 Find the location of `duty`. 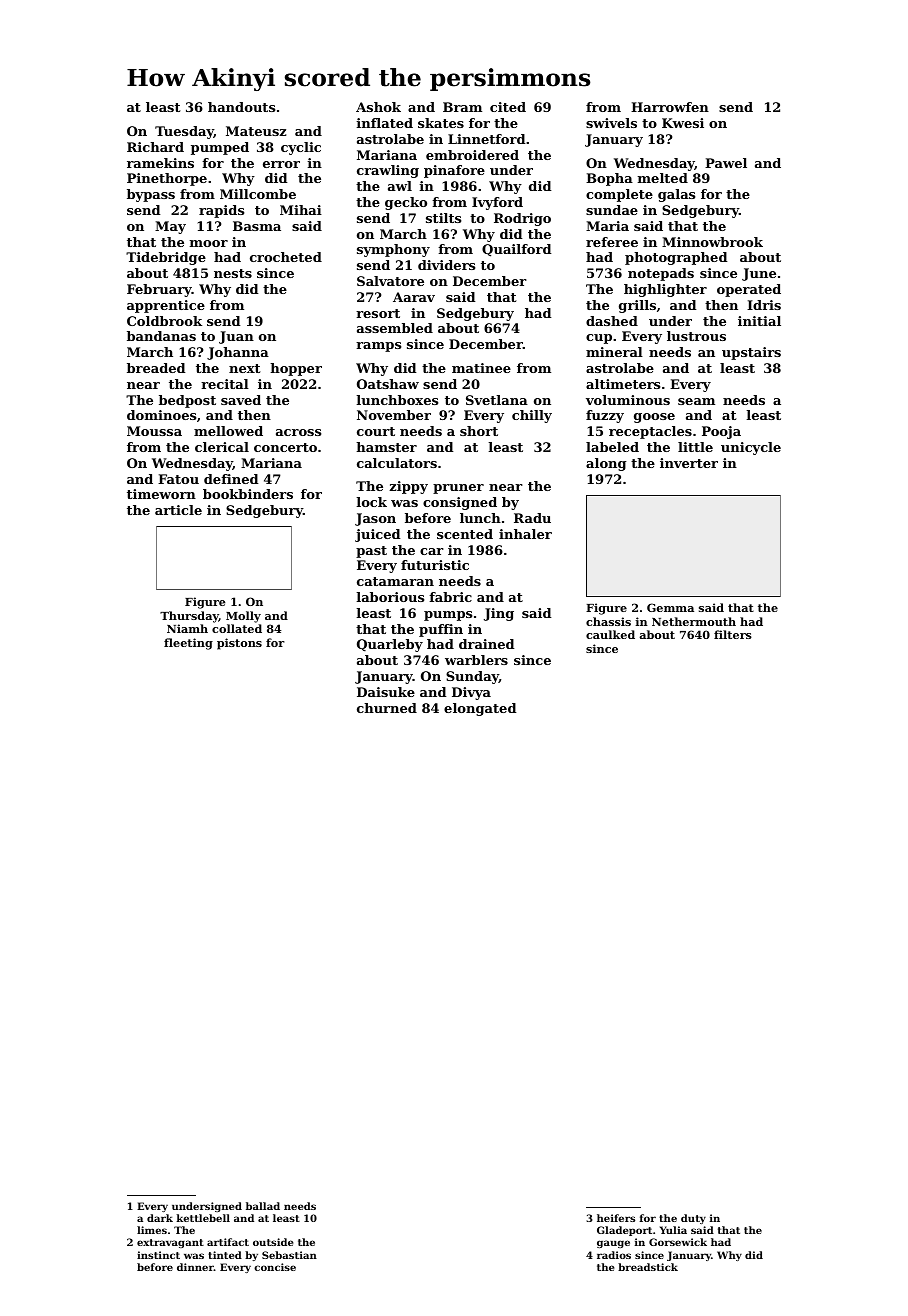

duty is located at coordinates (693, 1219).
